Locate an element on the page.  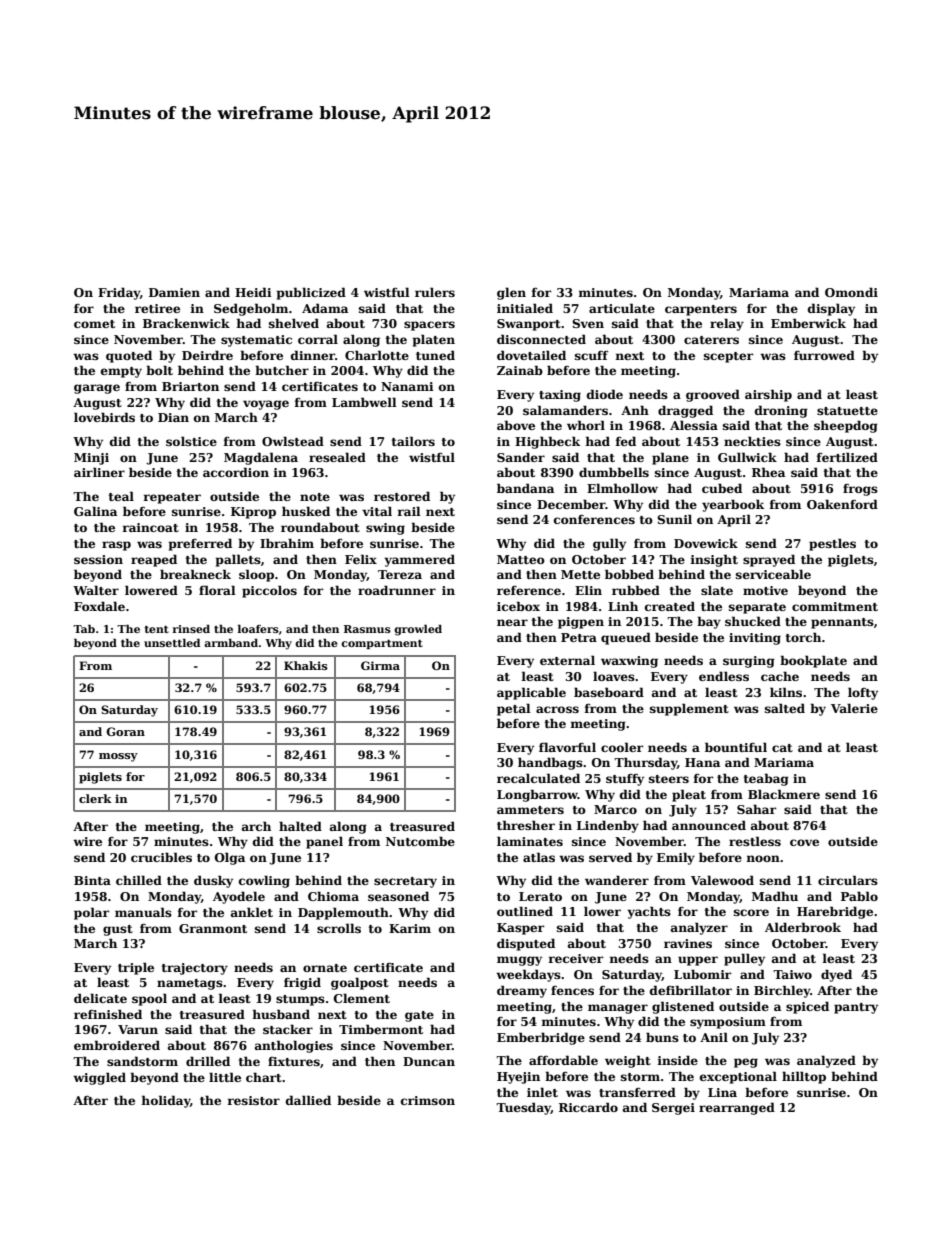
lofty is located at coordinates (863, 693).
